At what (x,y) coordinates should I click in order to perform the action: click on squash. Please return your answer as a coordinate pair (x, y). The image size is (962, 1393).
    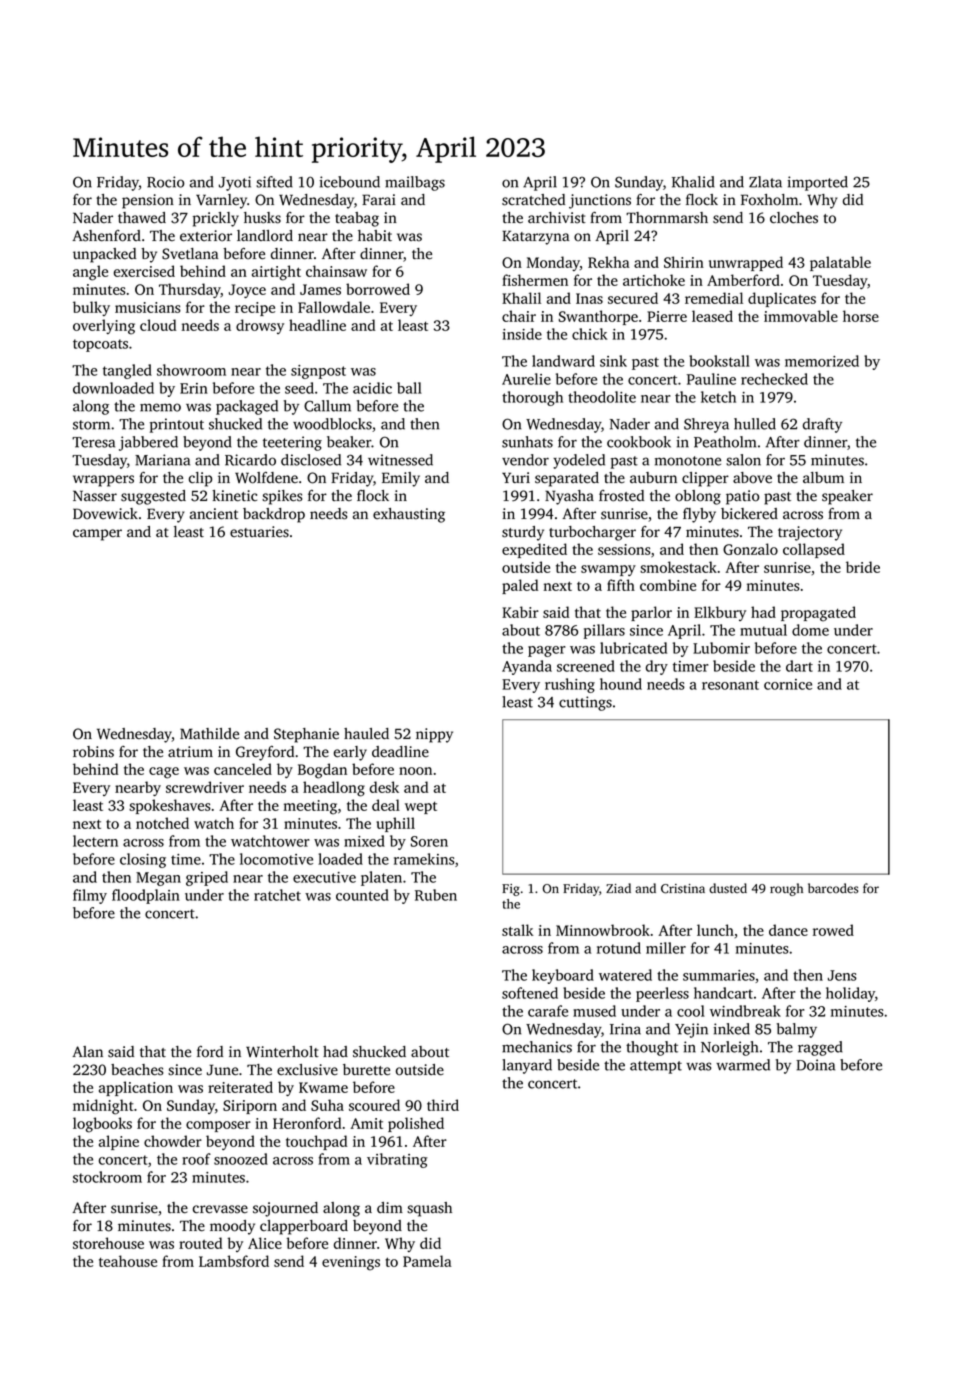
    Looking at the image, I should click on (429, 1209).
